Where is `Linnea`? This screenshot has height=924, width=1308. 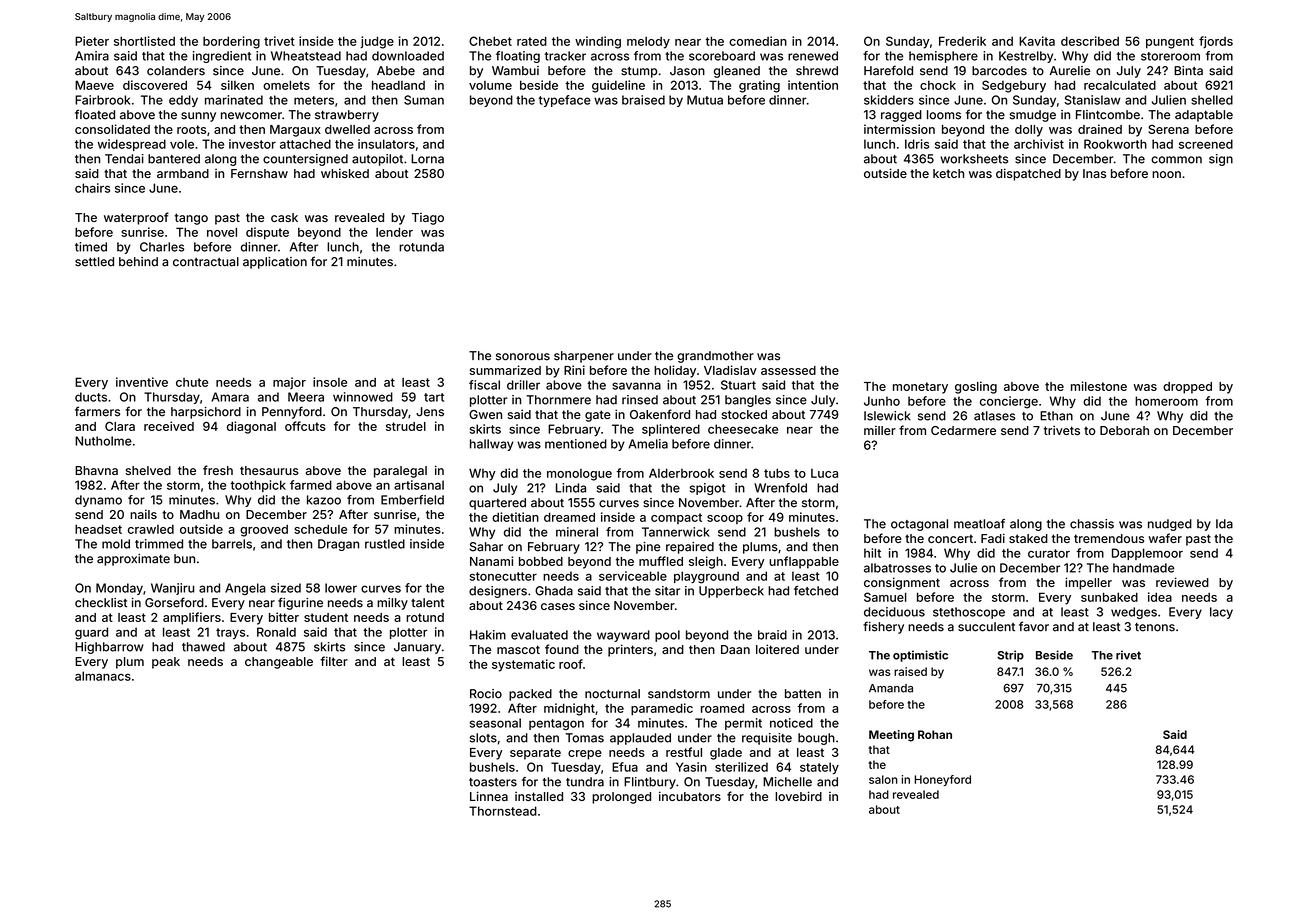
Linnea is located at coordinates (489, 796).
